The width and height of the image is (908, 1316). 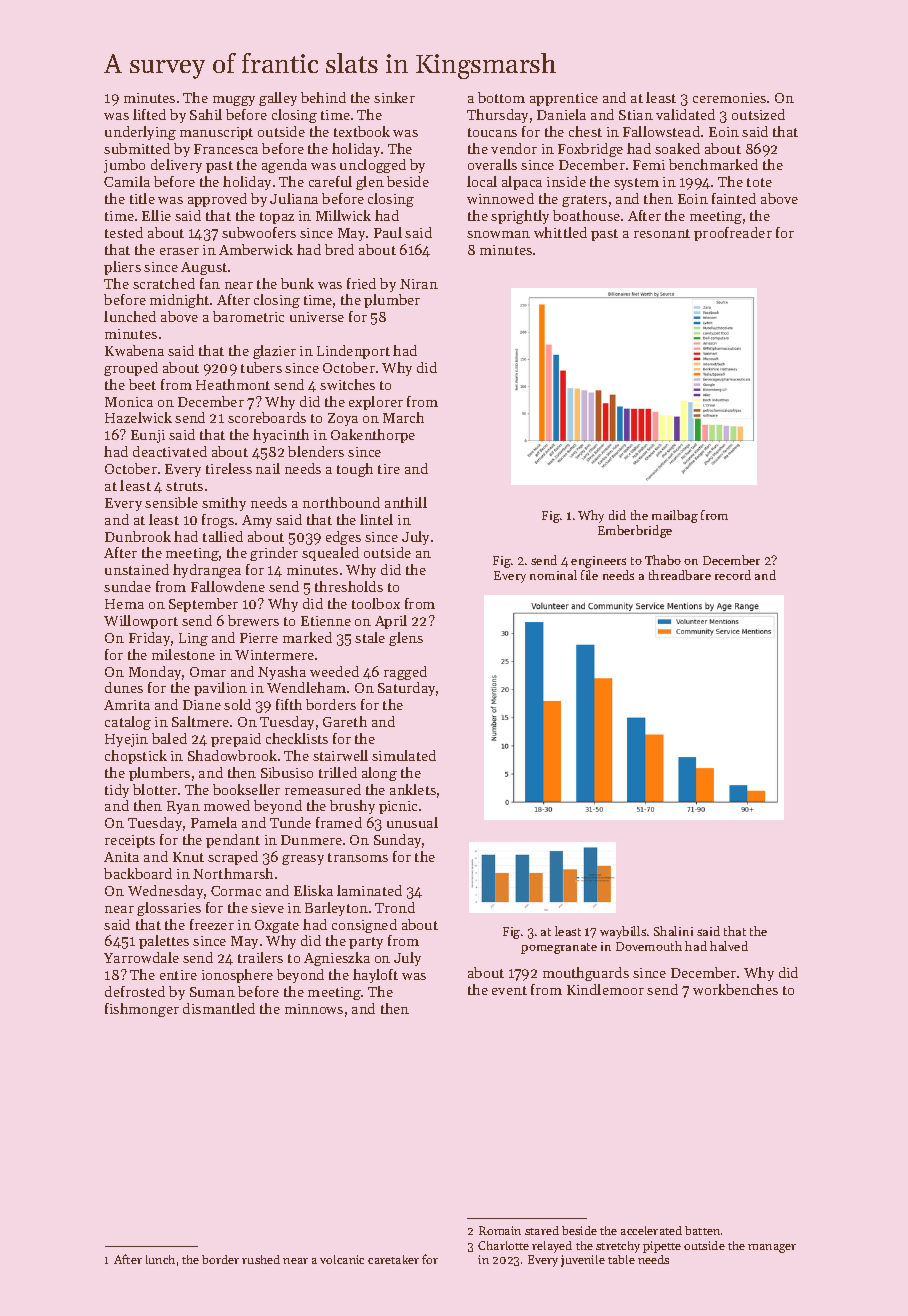 I want to click on scraped, so click(x=233, y=858).
